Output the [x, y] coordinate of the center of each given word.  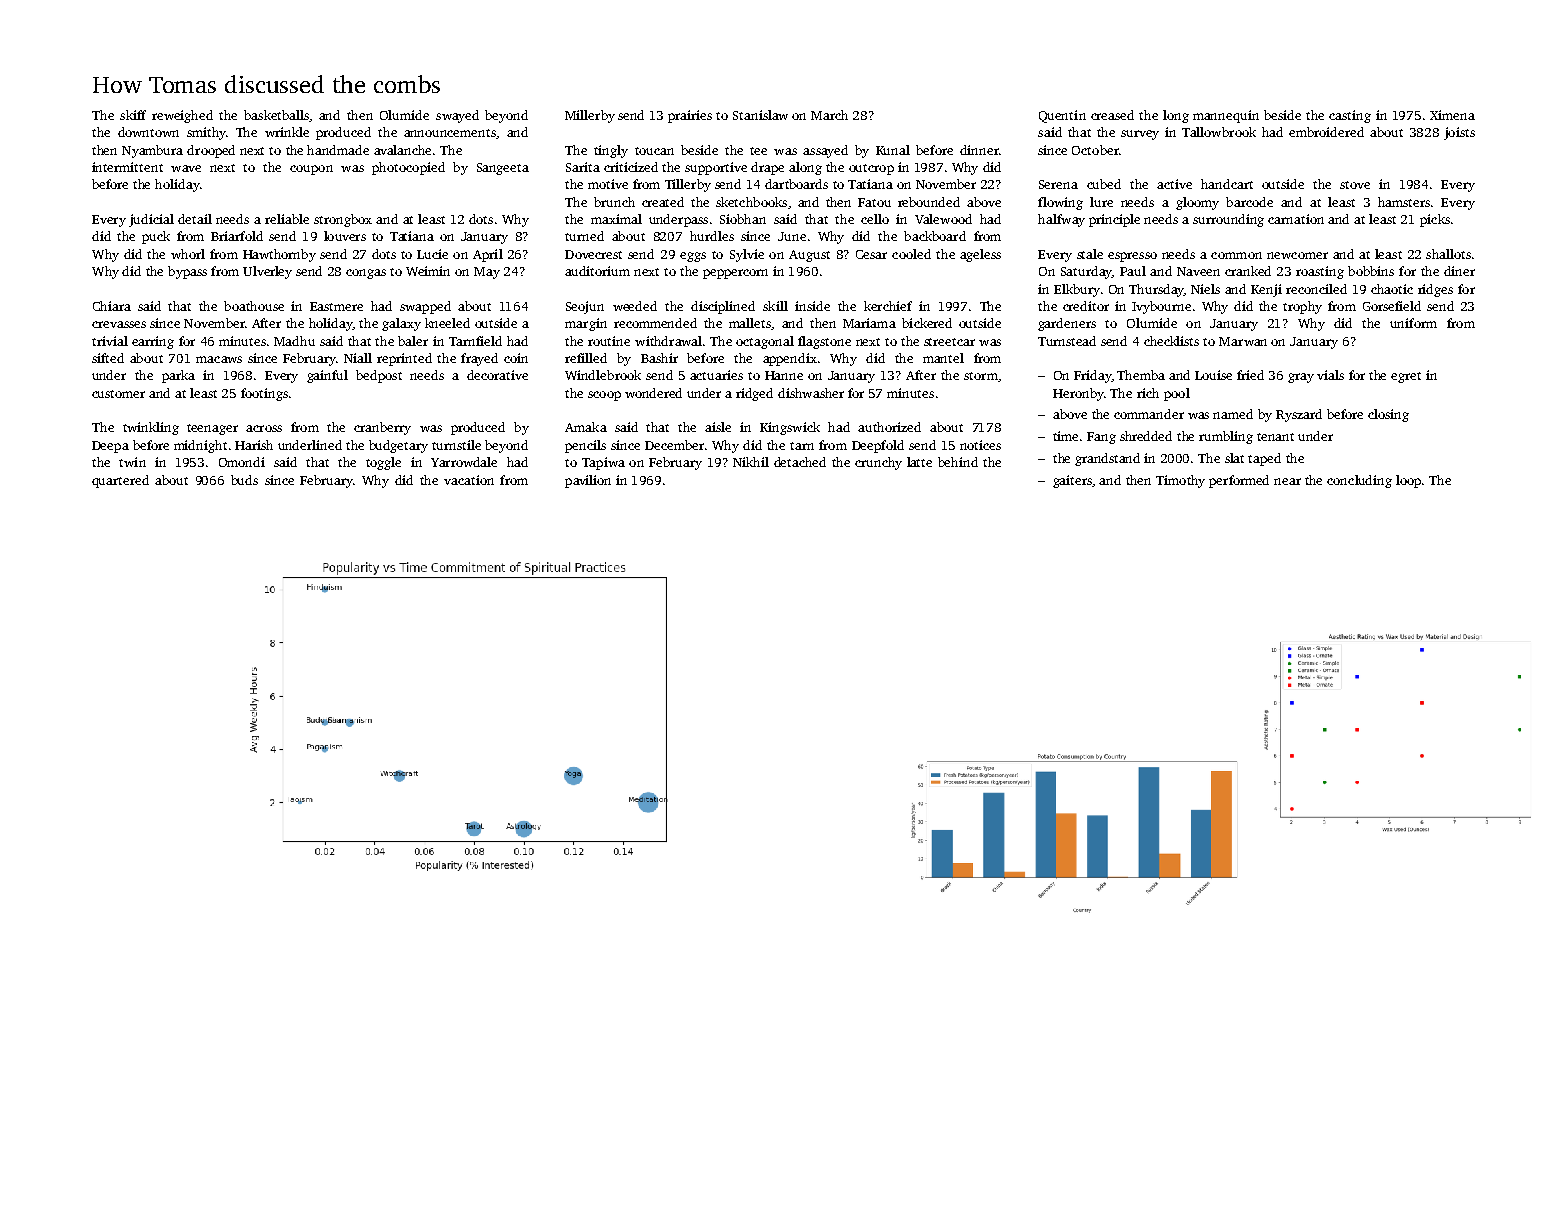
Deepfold [878, 446]
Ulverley [267, 272]
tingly [611, 151]
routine [609, 341]
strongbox [343, 220]
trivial [110, 341]
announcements [450, 133]
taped [1264, 459]
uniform [1413, 323]
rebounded [929, 202]
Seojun [585, 307]
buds [244, 480]
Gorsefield [1392, 306]
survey [1140, 135]
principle [1114, 220]
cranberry [382, 428]
